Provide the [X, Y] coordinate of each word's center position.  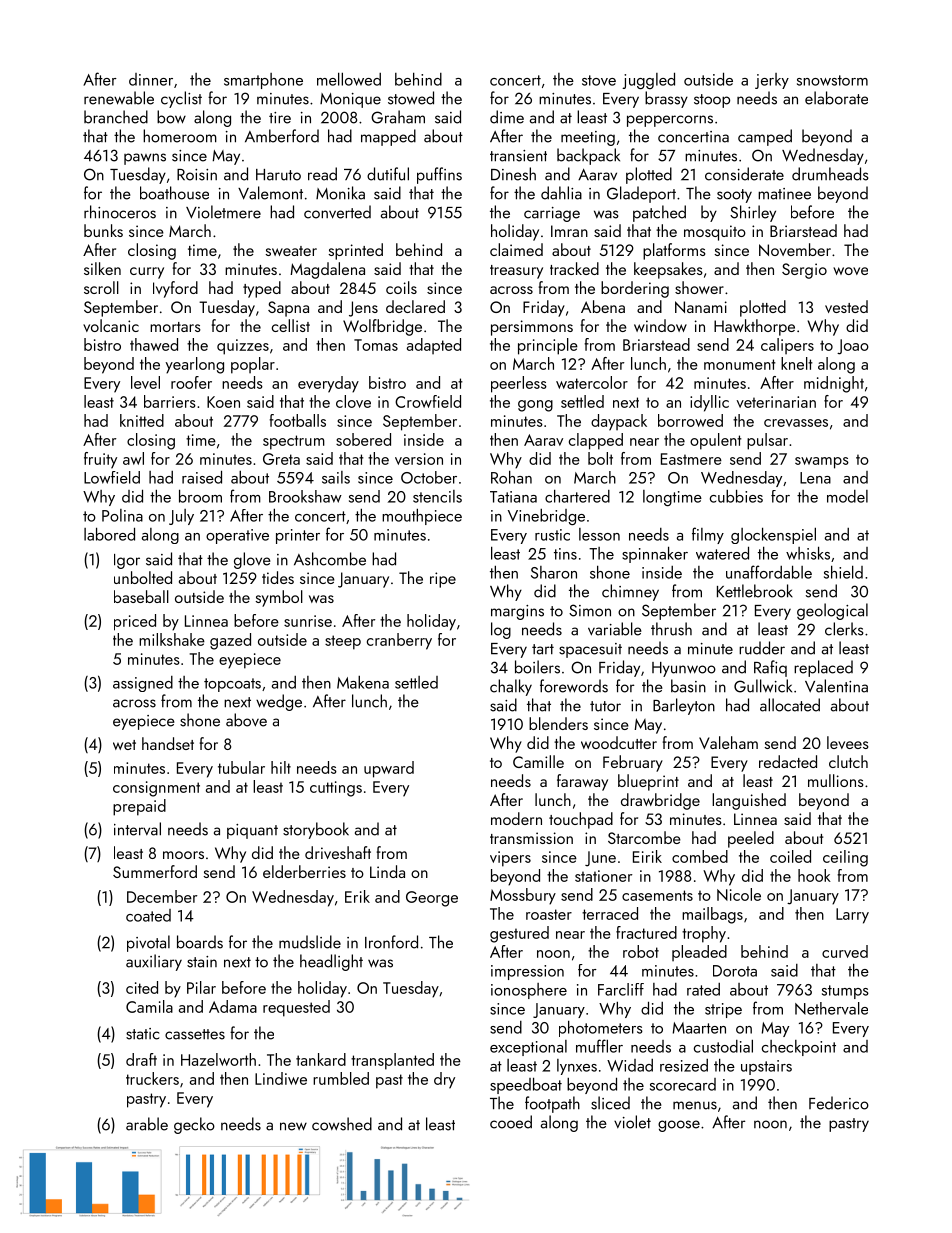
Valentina [836, 686]
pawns [145, 159]
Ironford [391, 942]
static [142, 1034]
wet [124, 745]
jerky [772, 81]
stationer [603, 876]
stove [599, 80]
